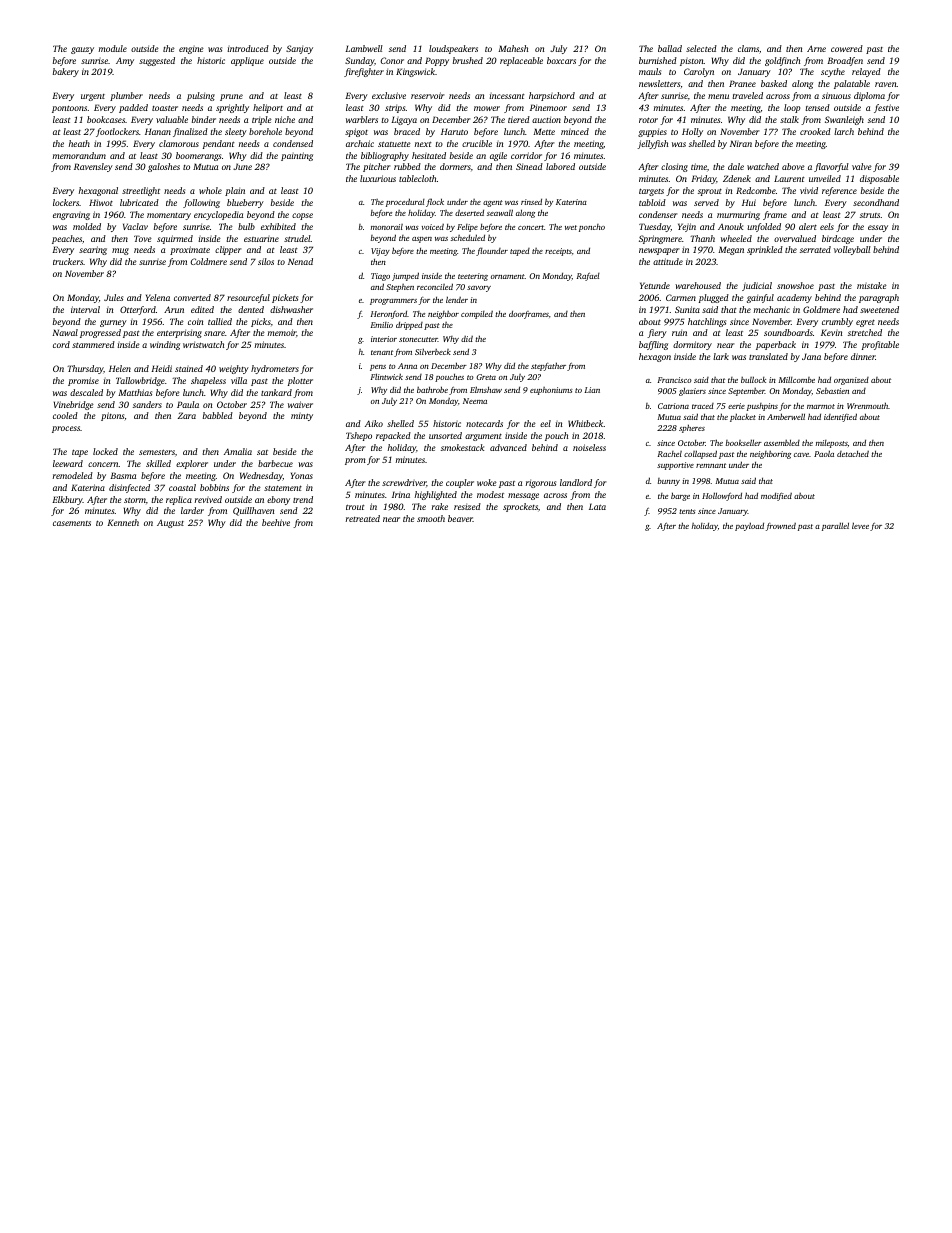 This screenshot has width=952, height=1233. Describe the element at coordinates (801, 455) in the screenshot. I see `cave` at that location.
